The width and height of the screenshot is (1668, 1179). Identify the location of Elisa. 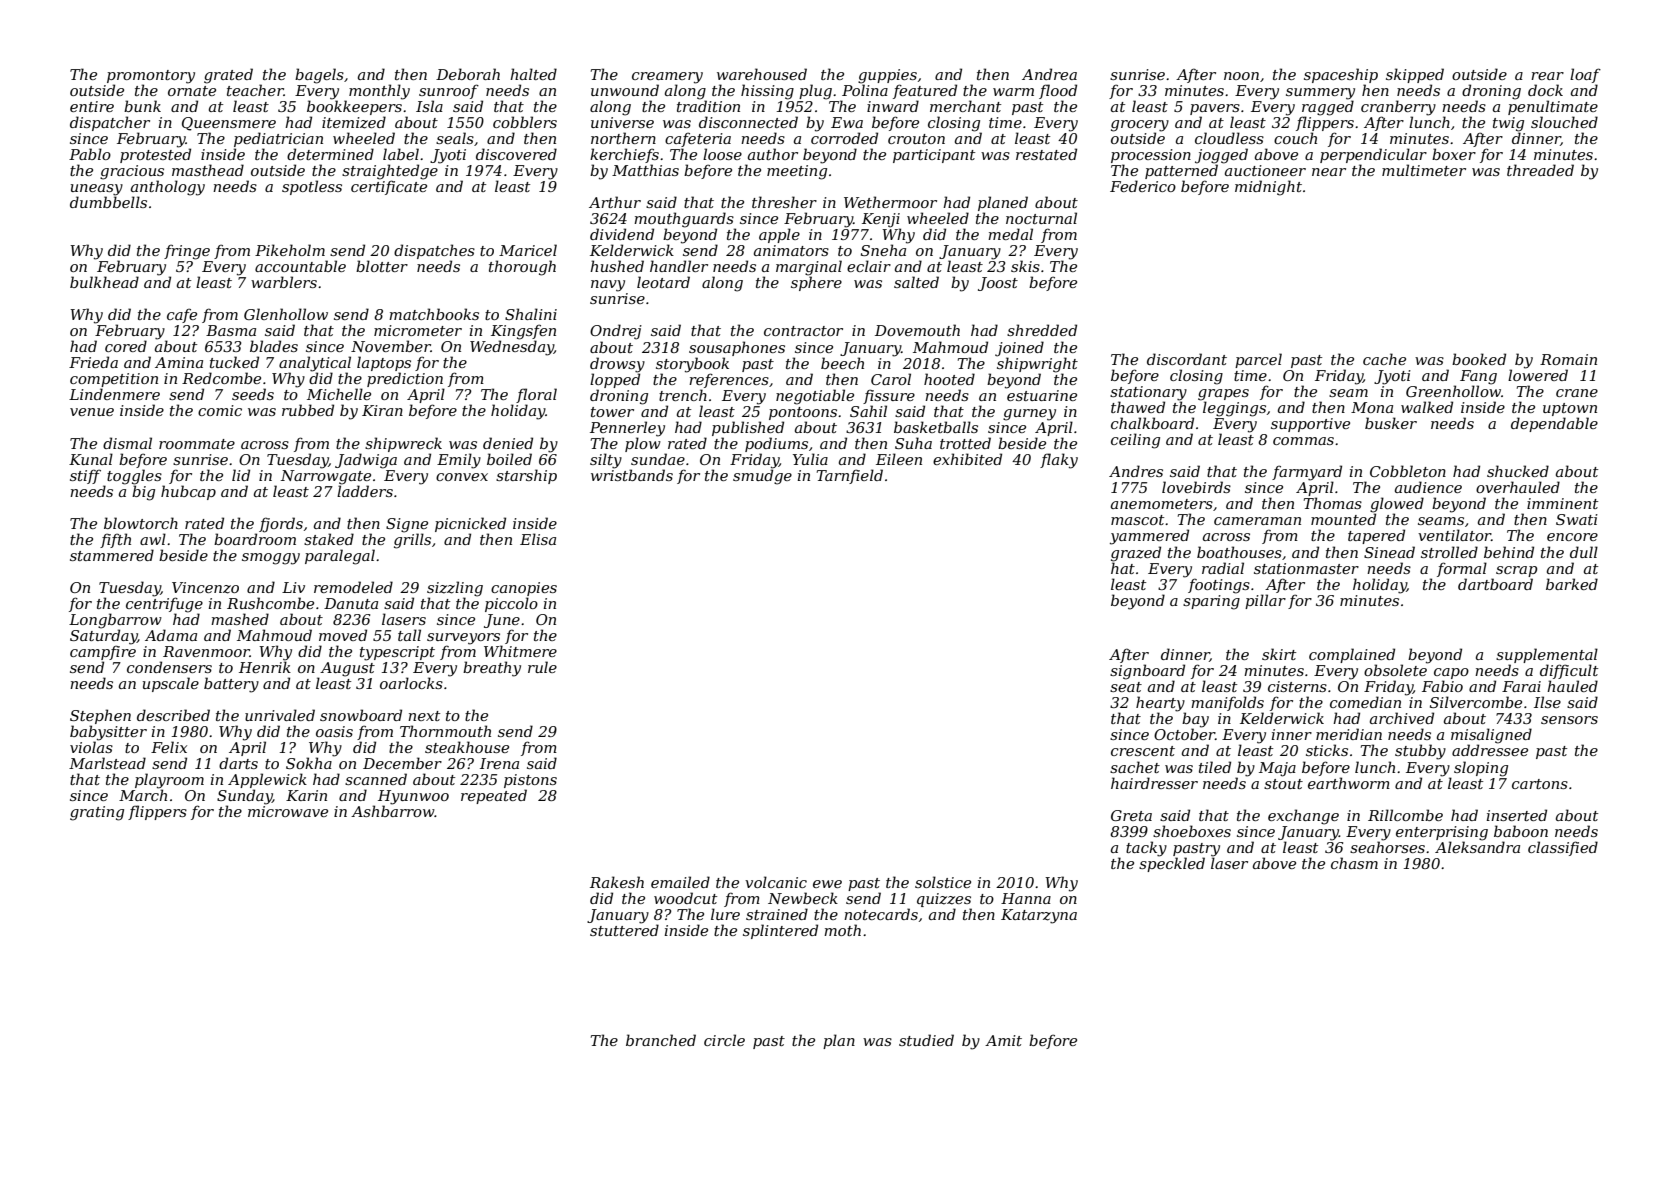
(538, 539).
